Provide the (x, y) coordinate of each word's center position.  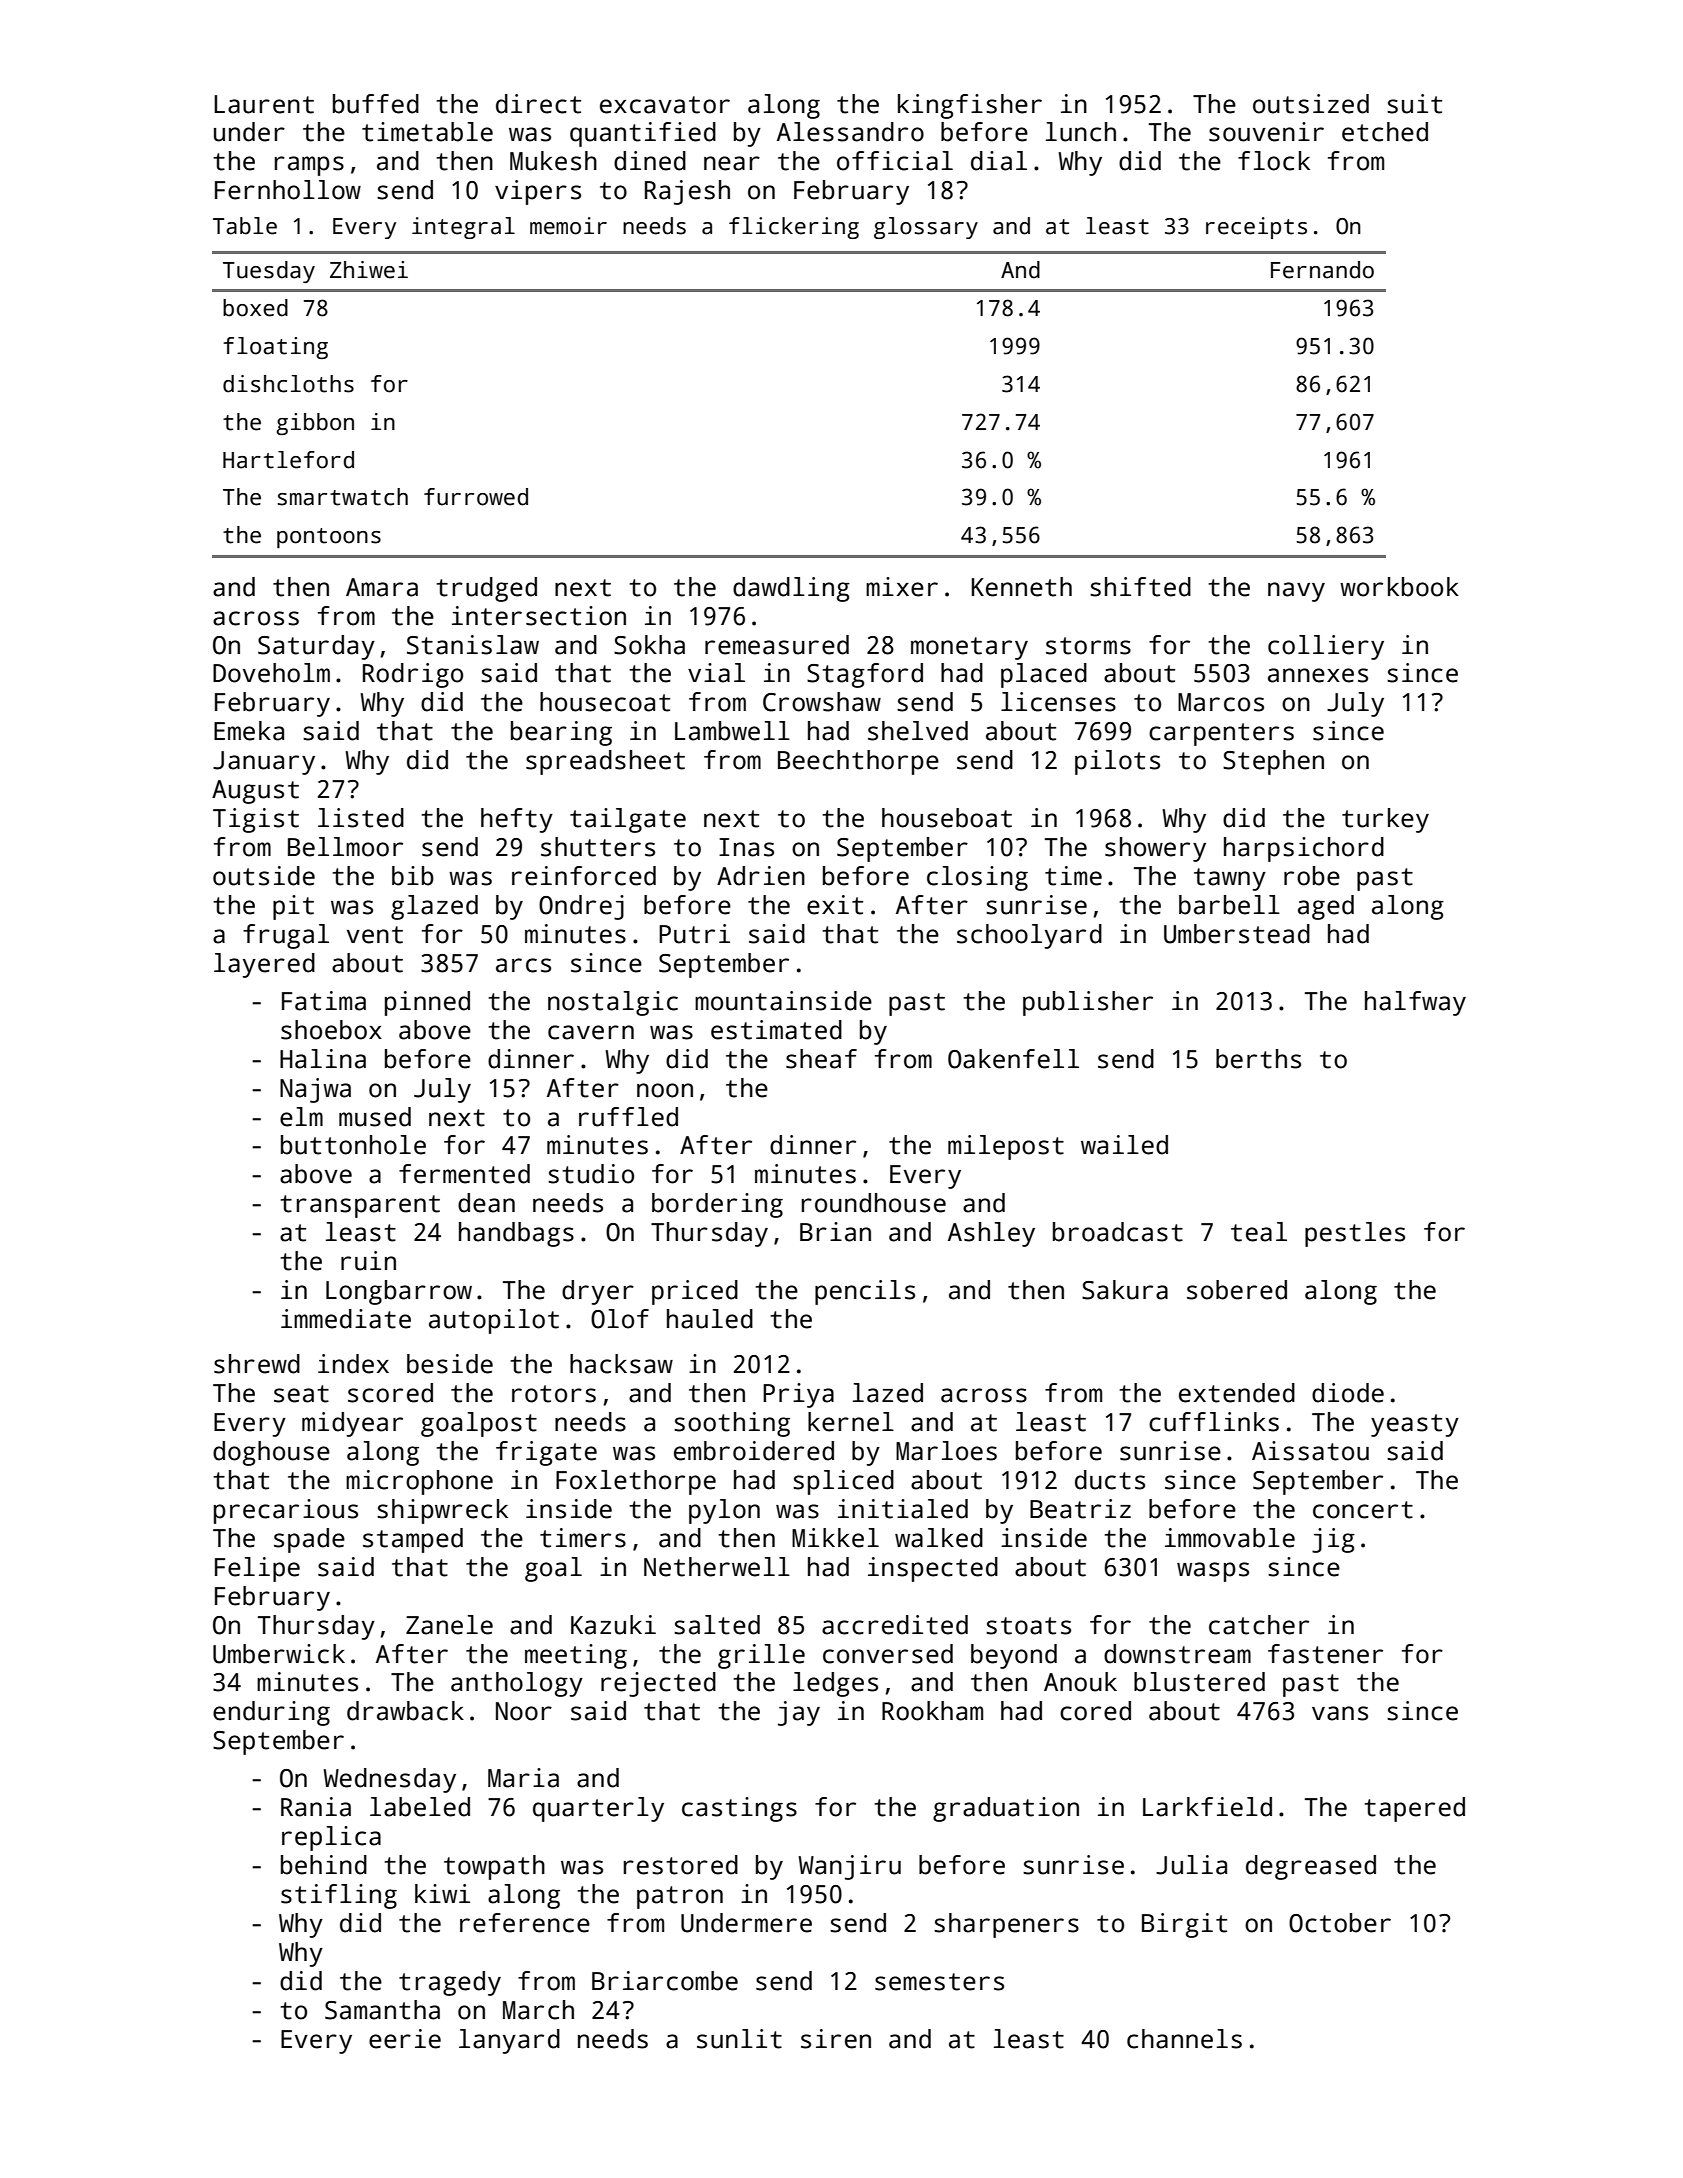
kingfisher (970, 106)
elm (301, 1117)
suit (1414, 104)
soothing (732, 1424)
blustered (1199, 1682)
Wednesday (389, 1780)
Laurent (264, 104)
